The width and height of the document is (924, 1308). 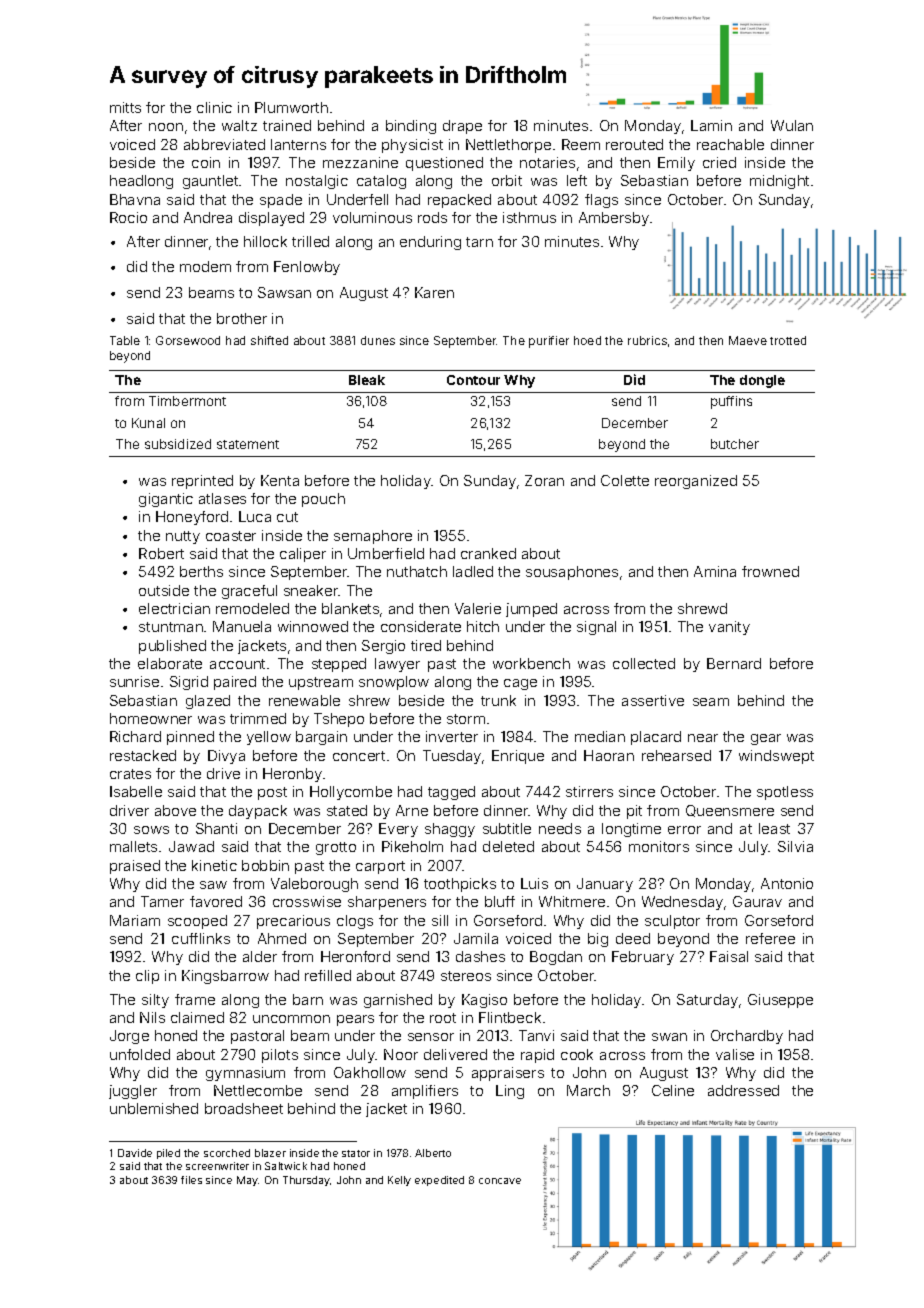 I want to click on Giuseppe, so click(x=780, y=1001).
